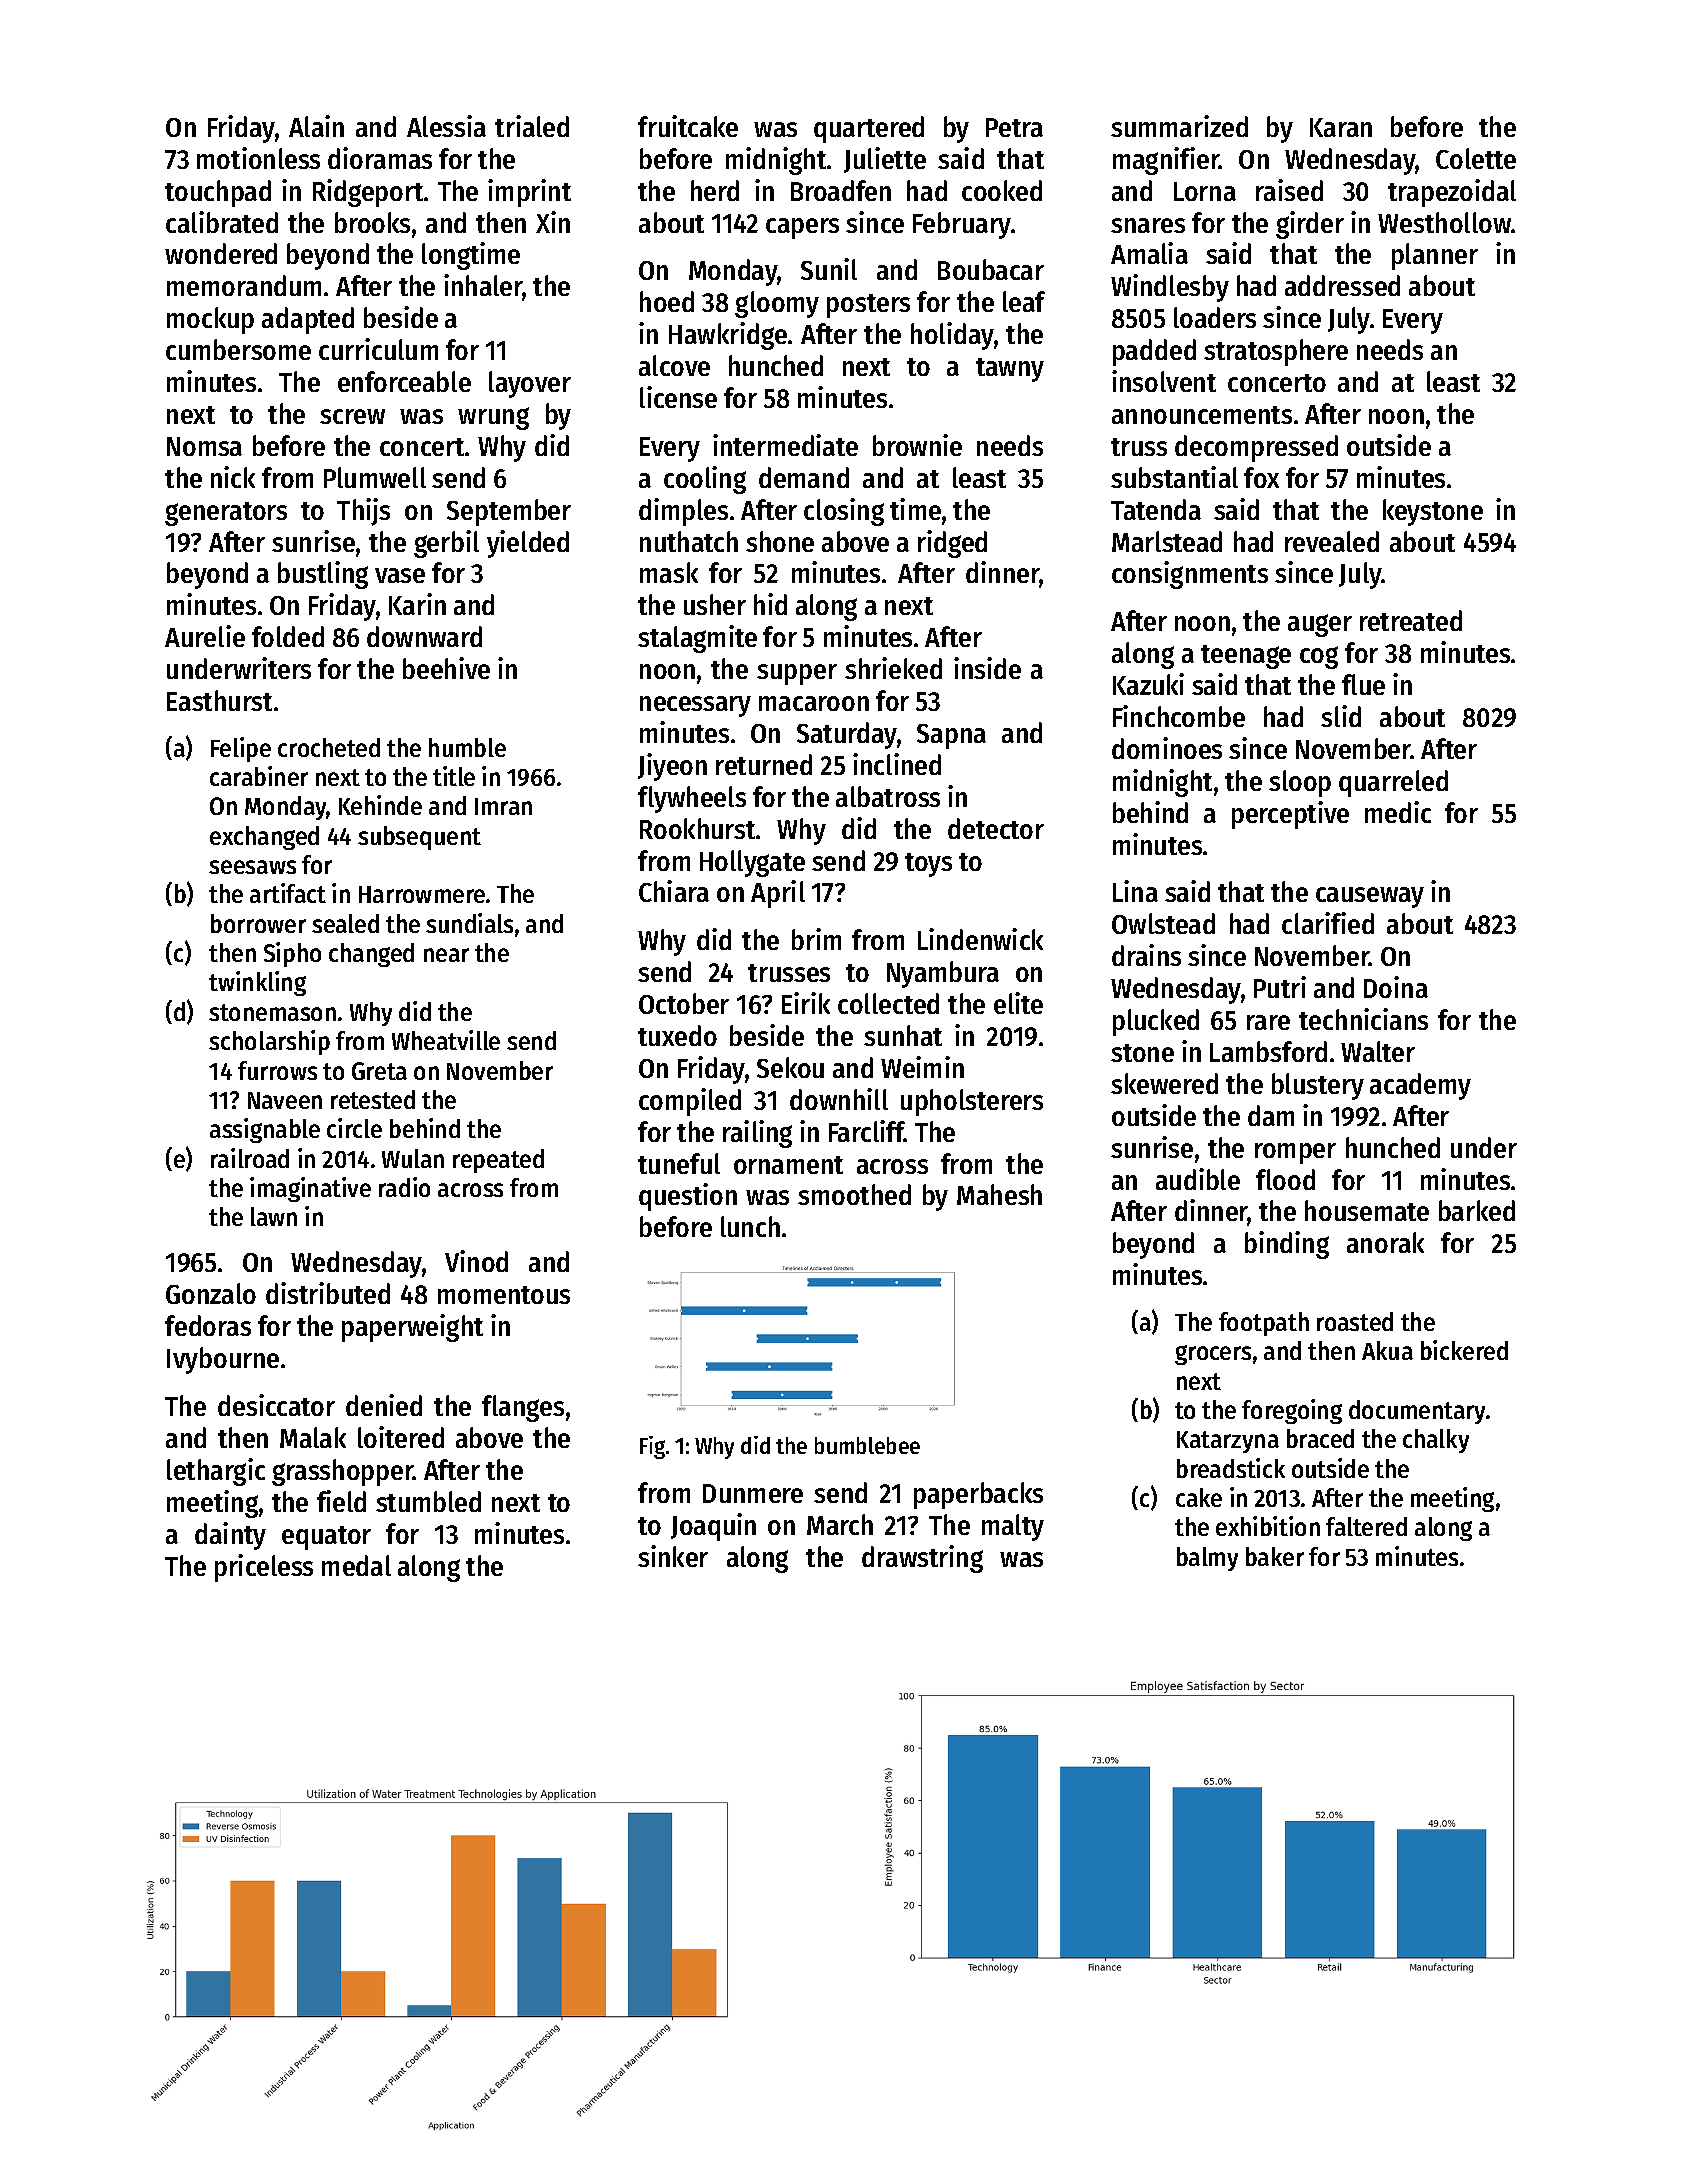  I want to click on Alain, so click(316, 126).
